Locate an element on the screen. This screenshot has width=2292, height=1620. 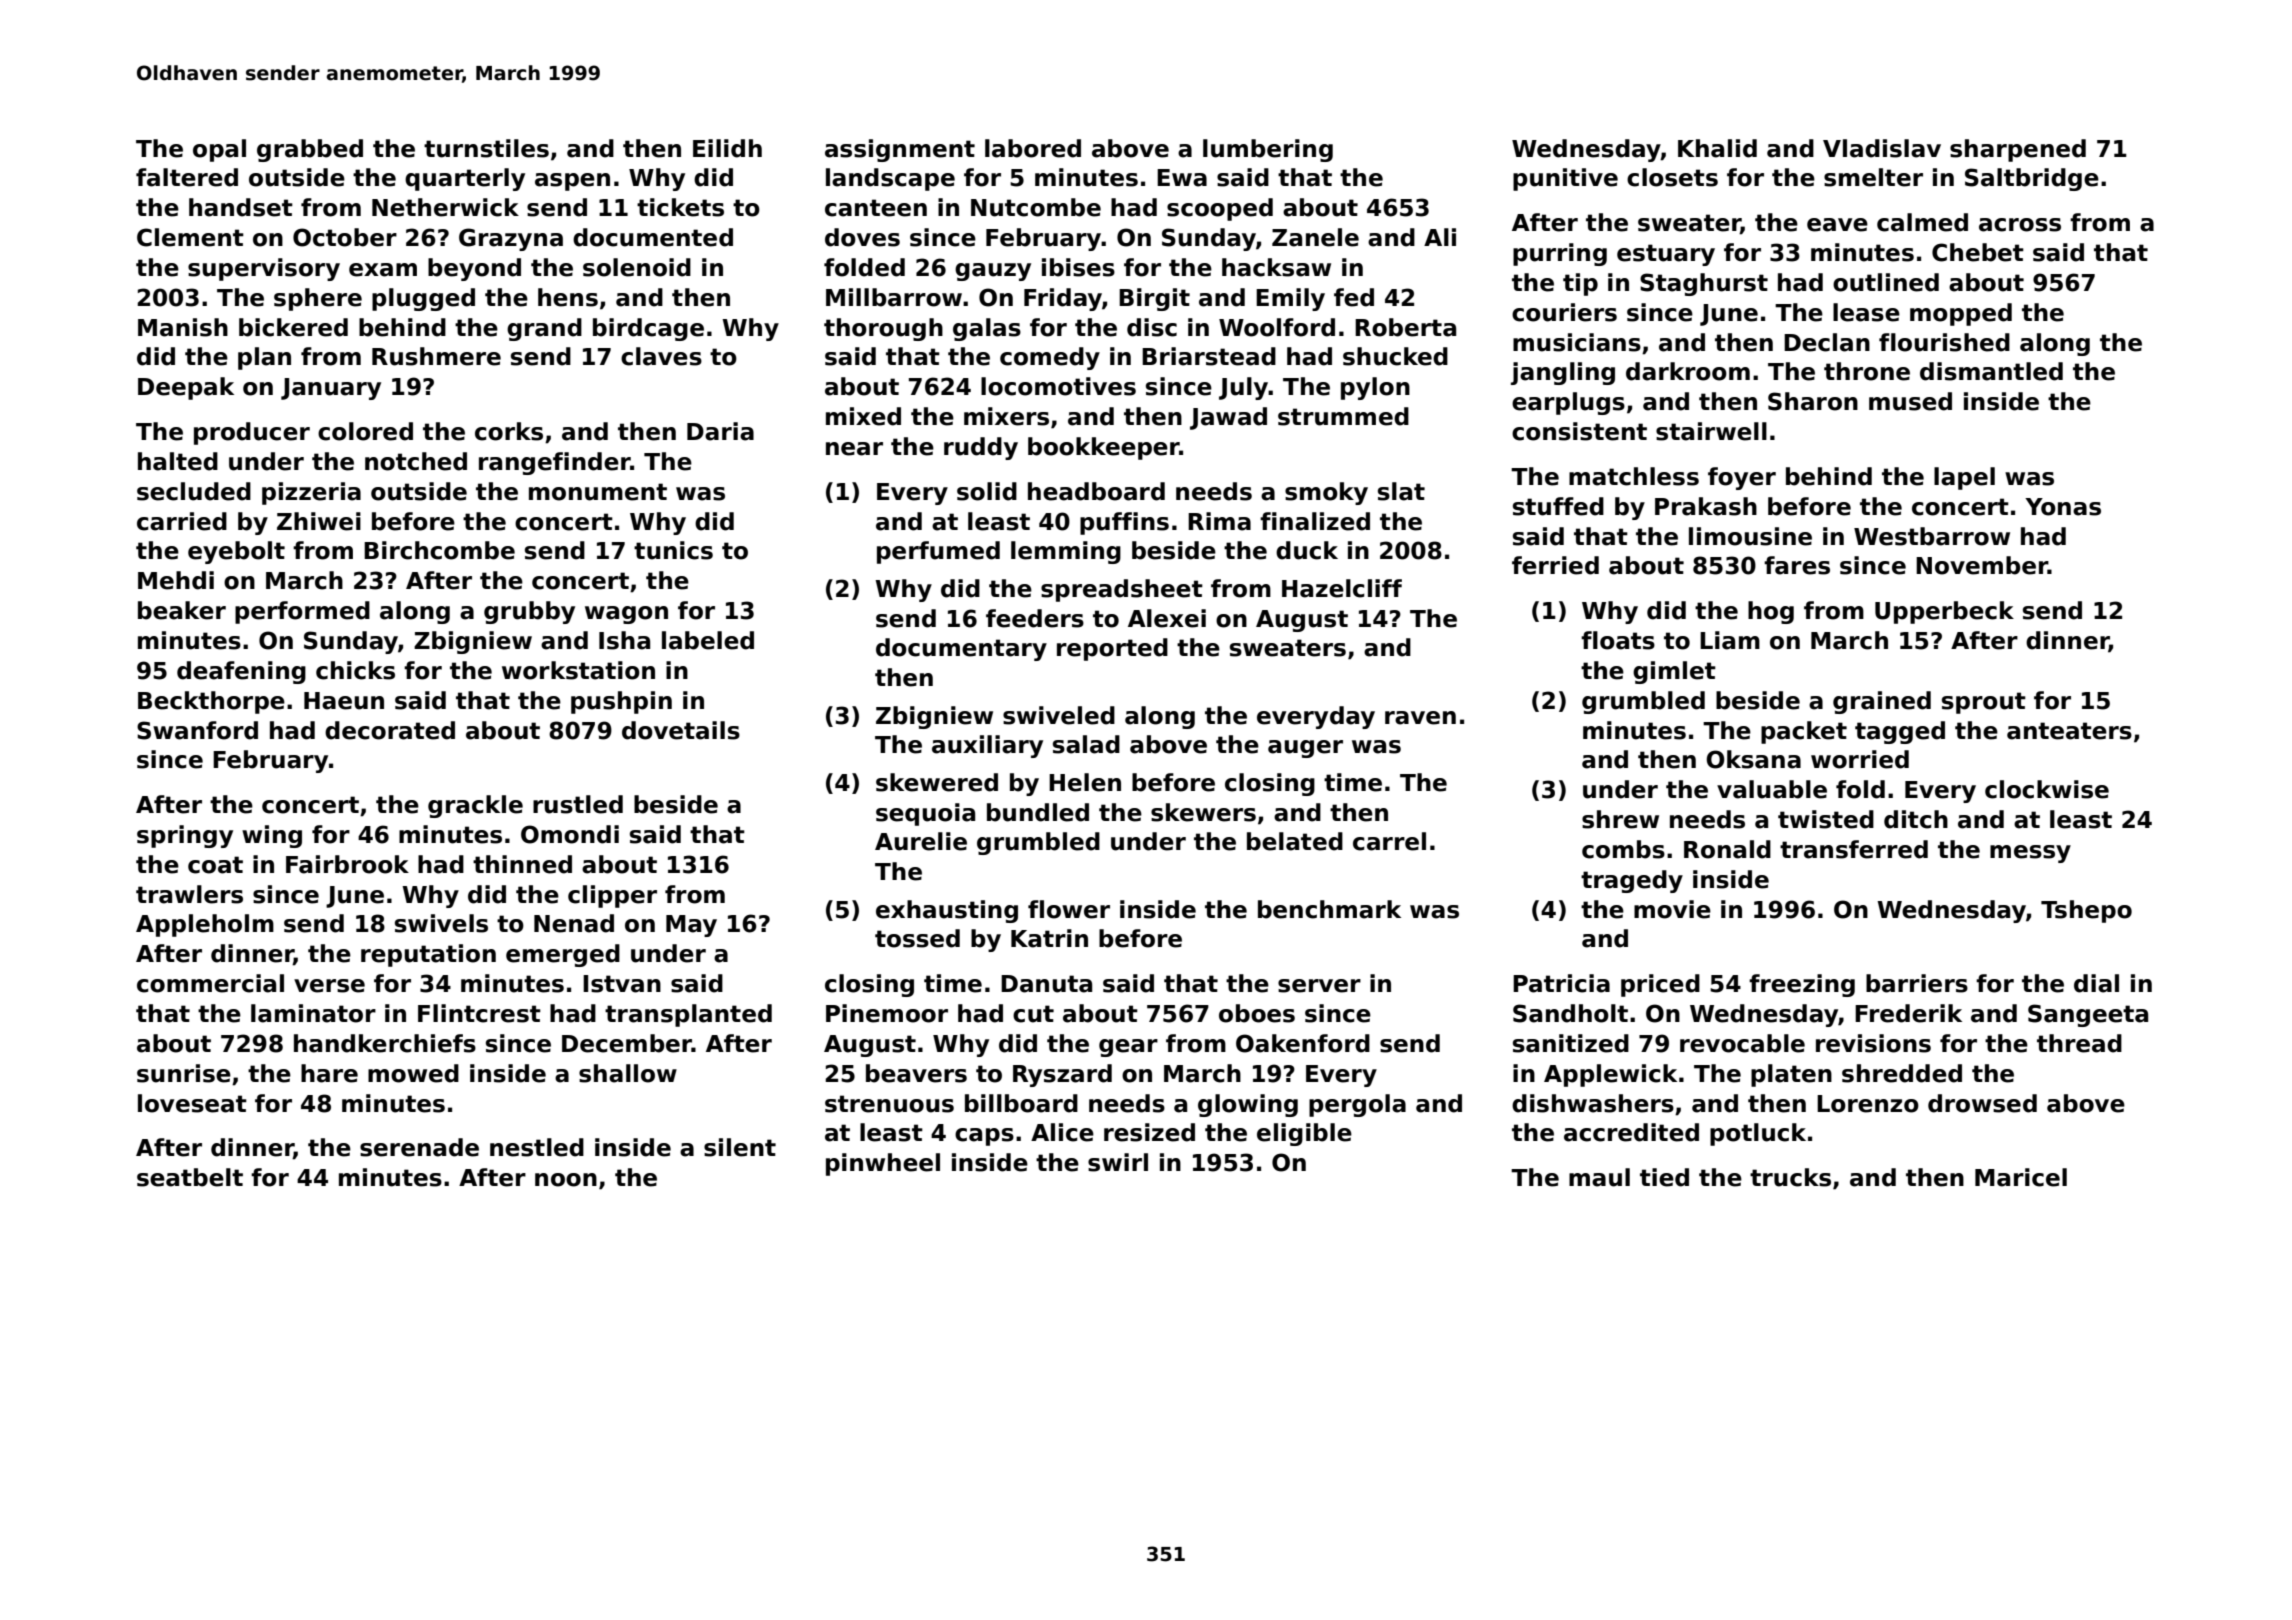
raven is located at coordinates (1420, 718).
